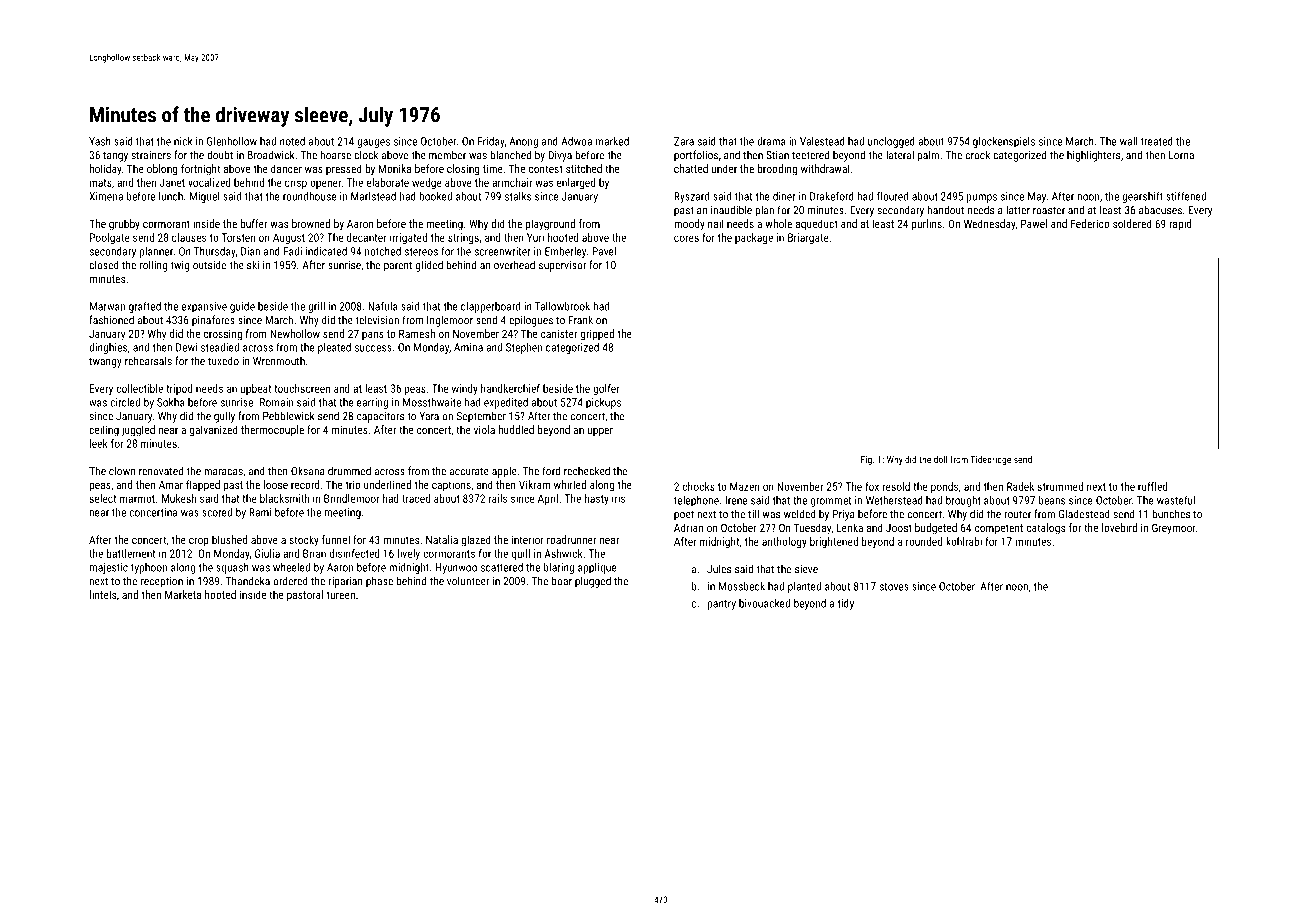 The width and height of the screenshot is (1308, 924). What do you see at coordinates (372, 403) in the screenshot?
I see `earring` at bounding box center [372, 403].
